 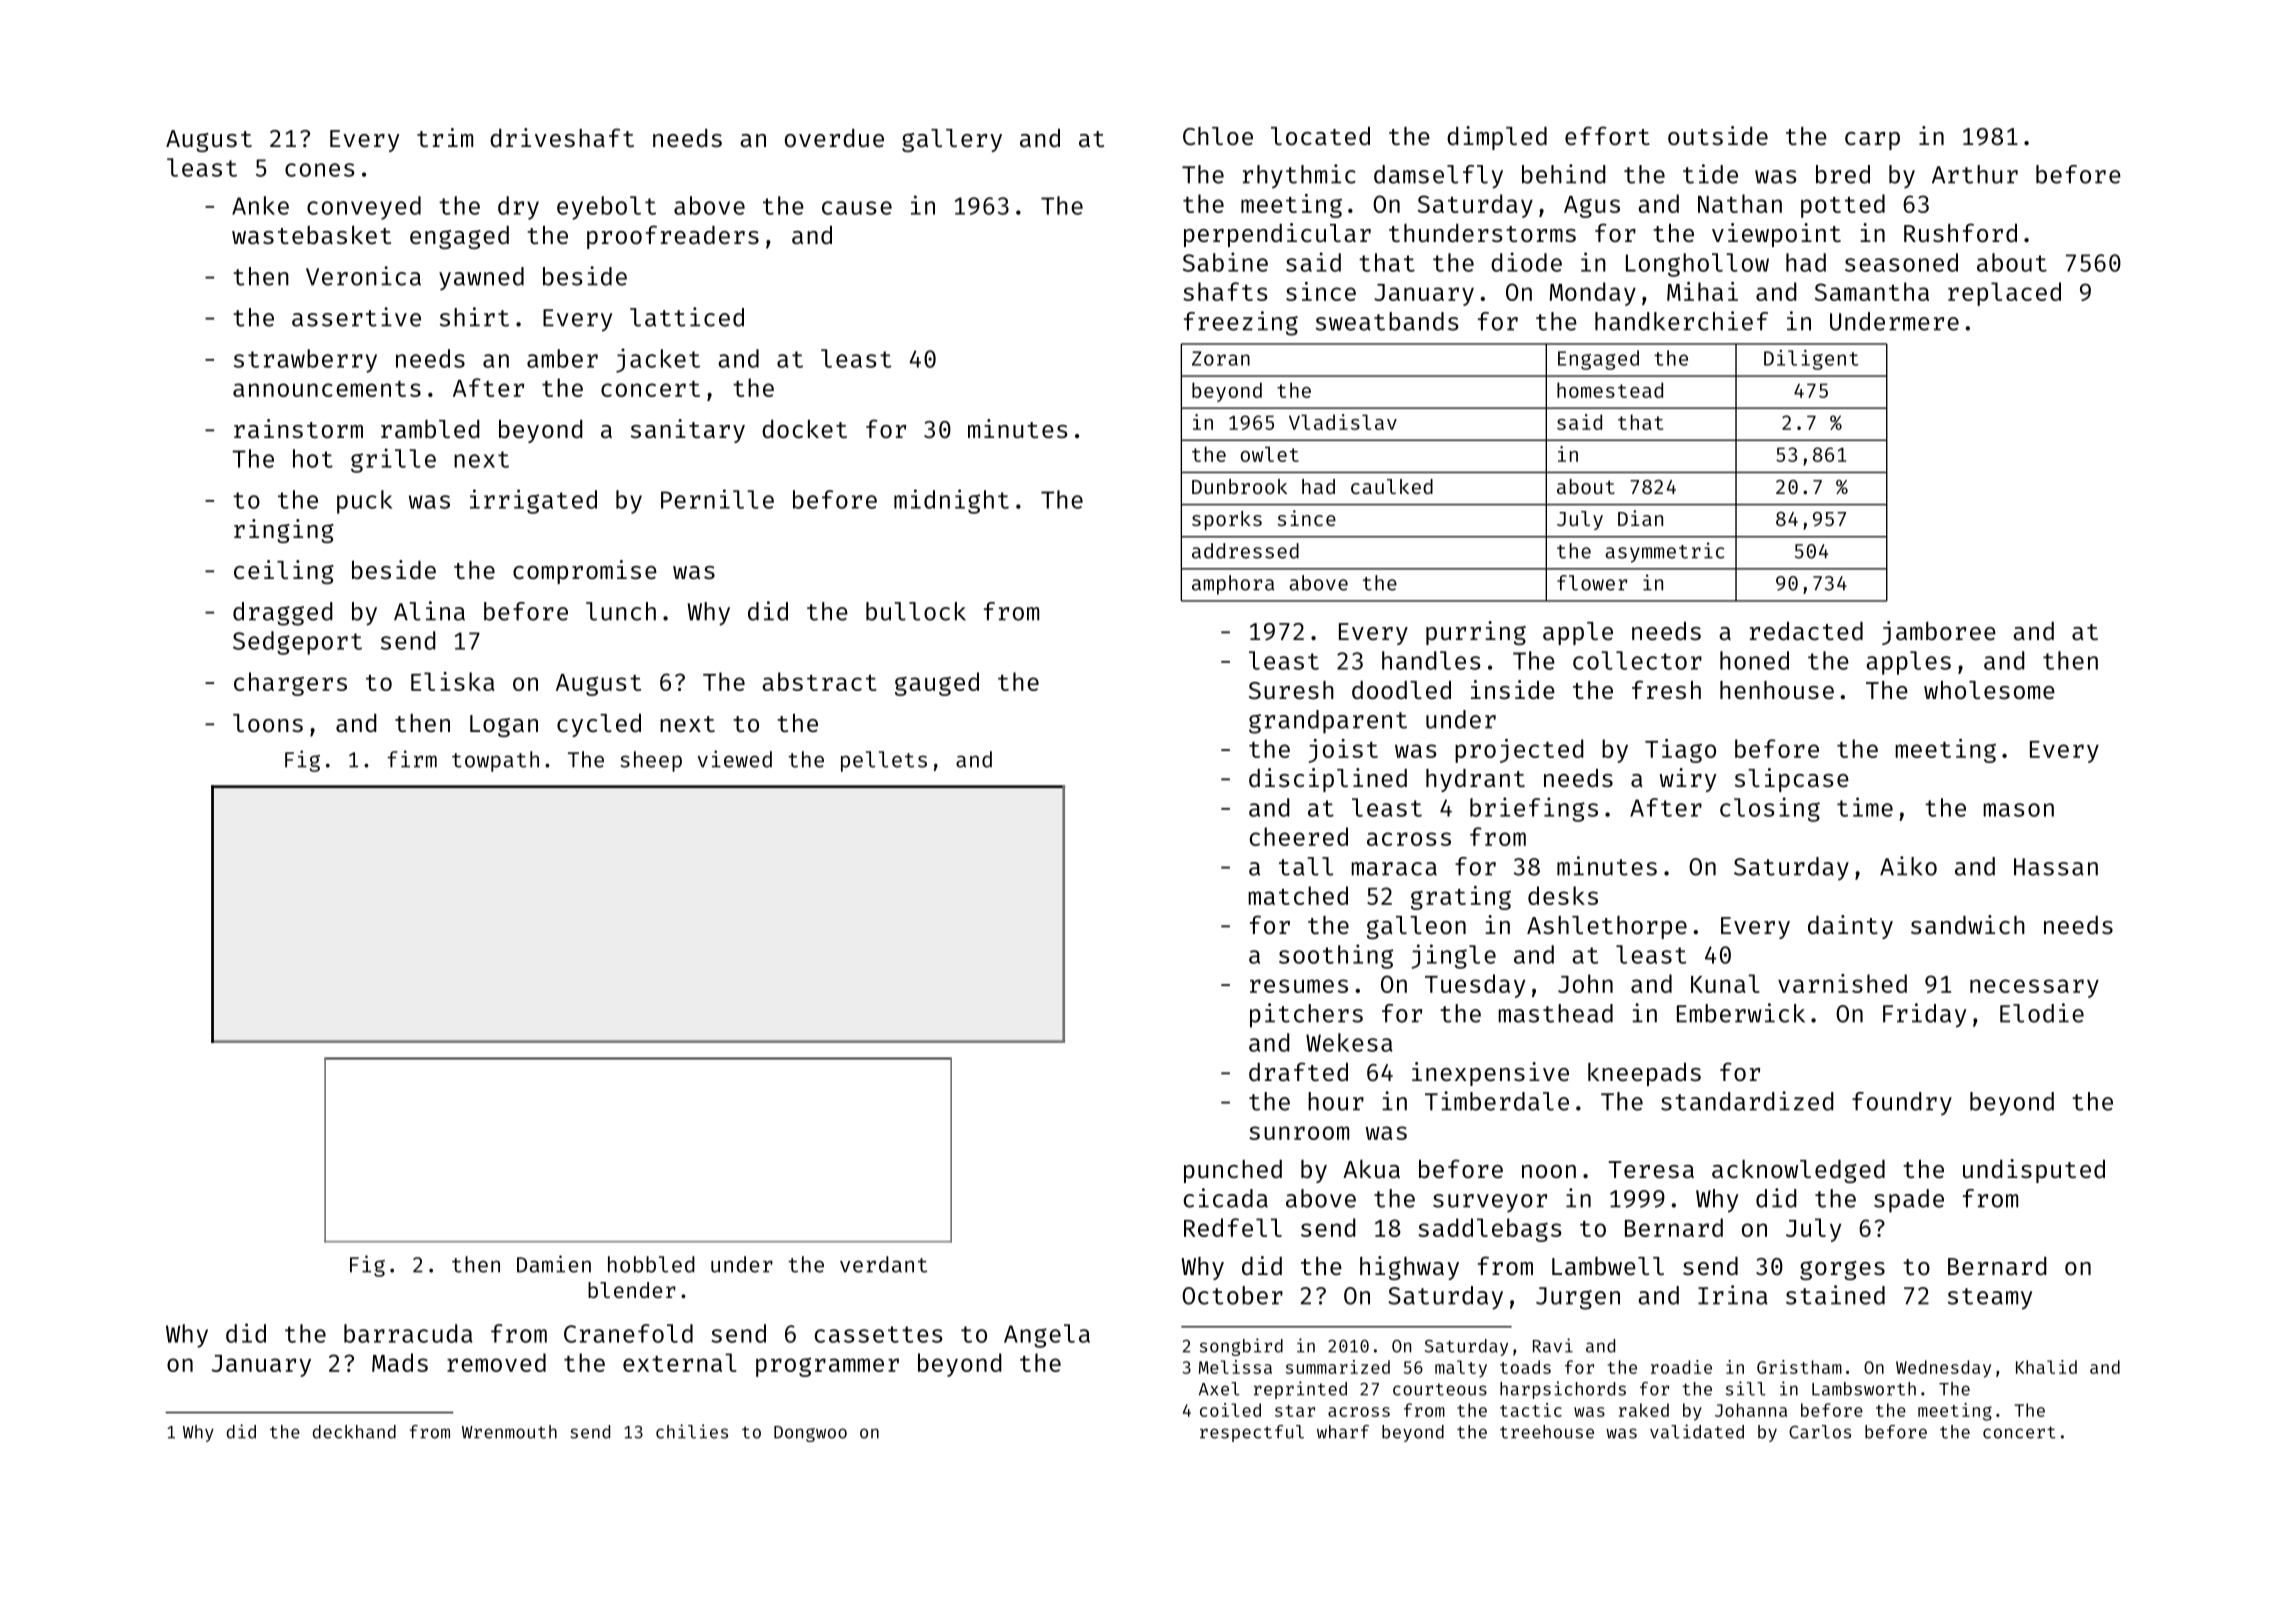 What do you see at coordinates (1811, 360) in the document?
I see `Diligent` at bounding box center [1811, 360].
